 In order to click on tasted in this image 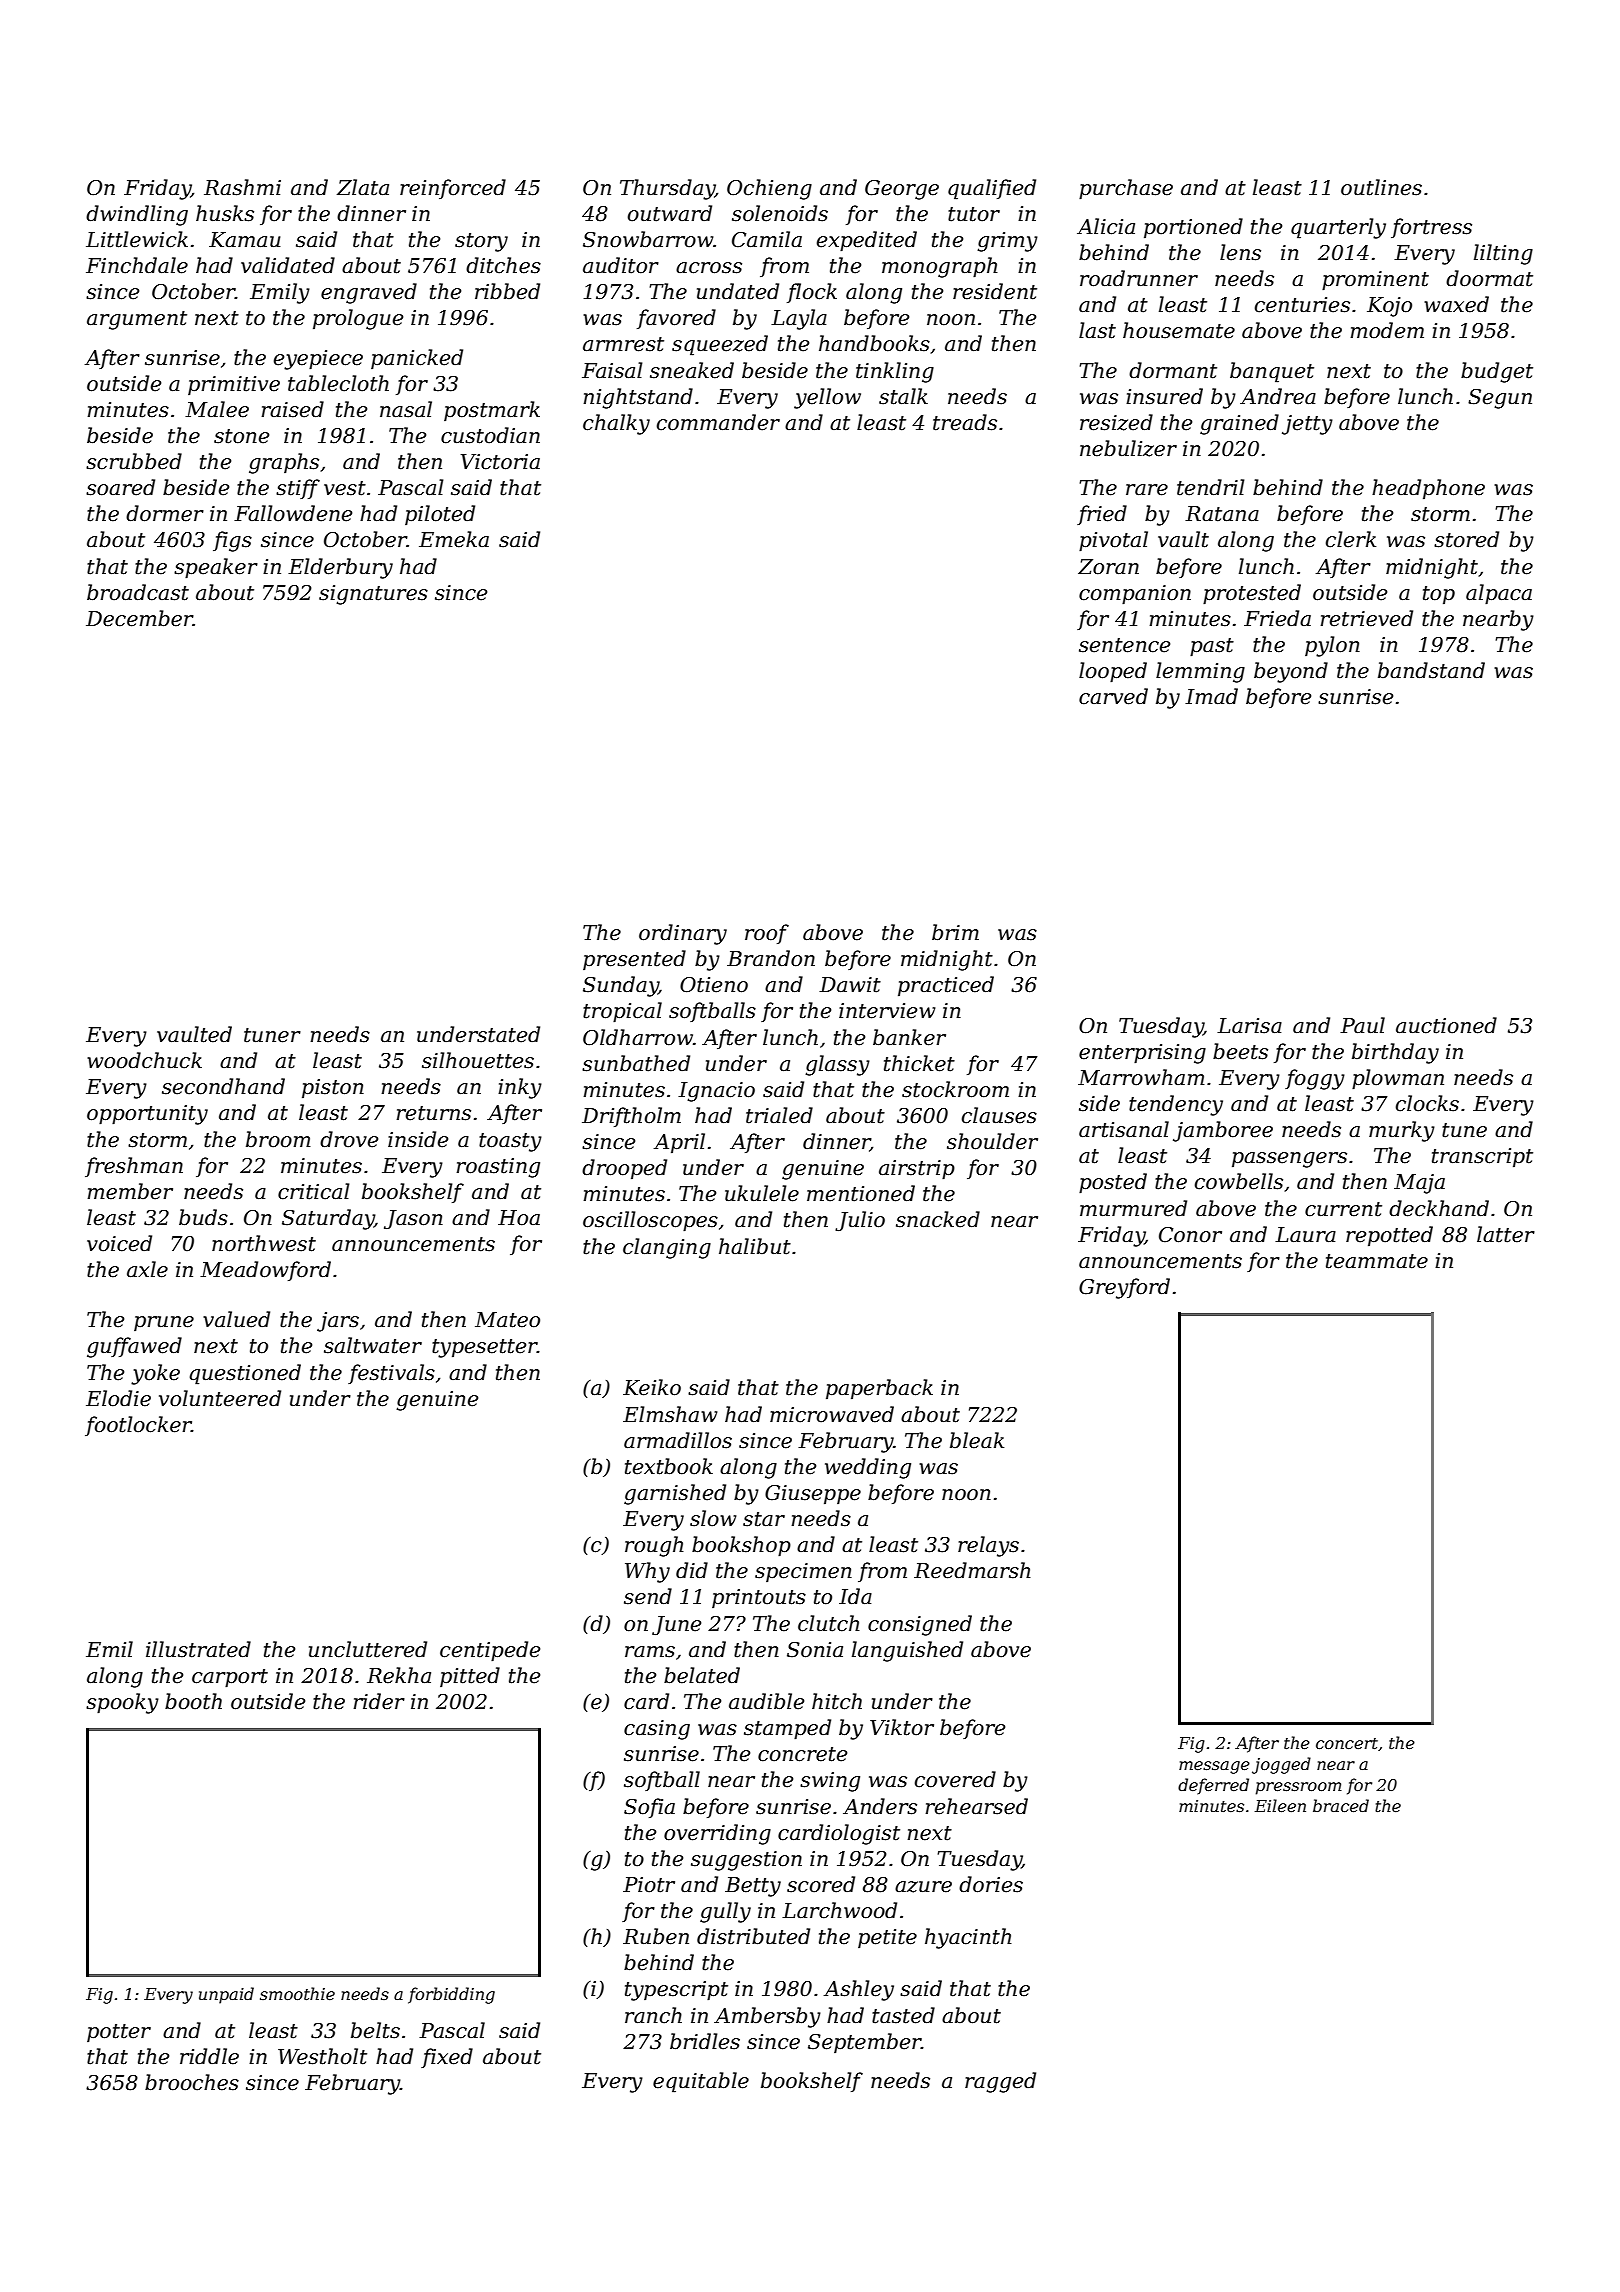, I will do `click(903, 2015)`.
